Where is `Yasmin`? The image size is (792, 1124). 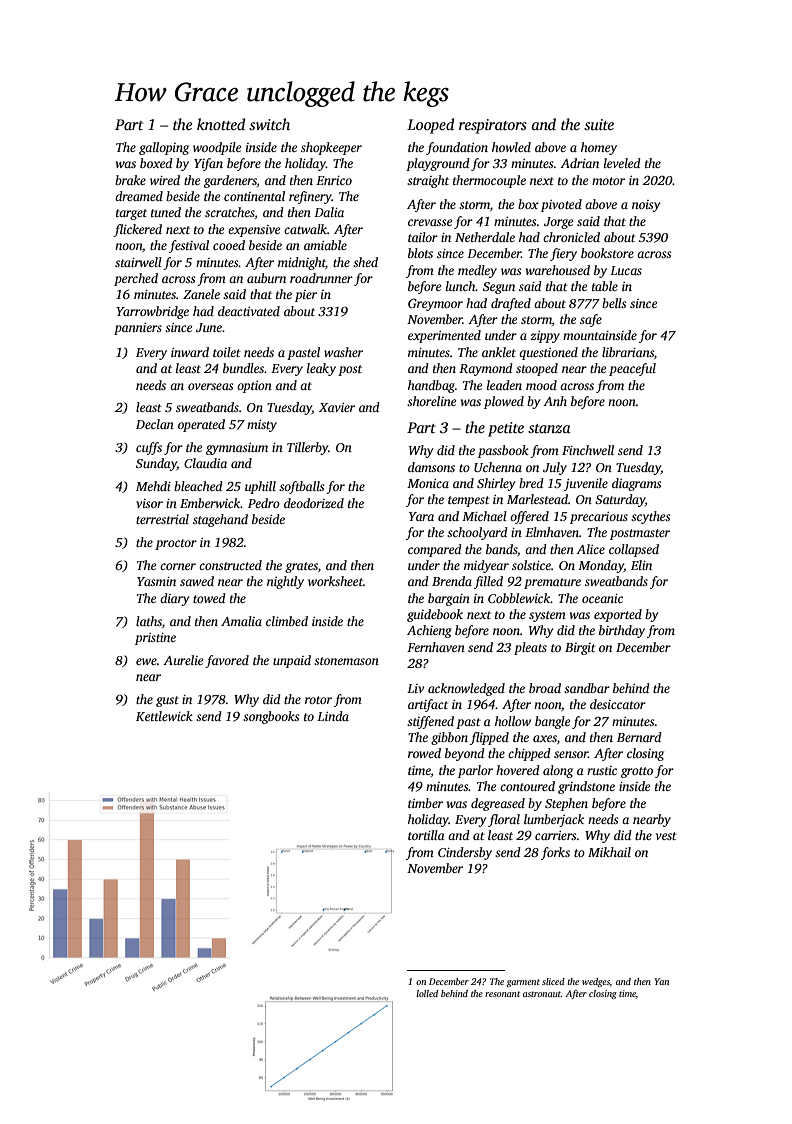 Yasmin is located at coordinates (156, 581).
